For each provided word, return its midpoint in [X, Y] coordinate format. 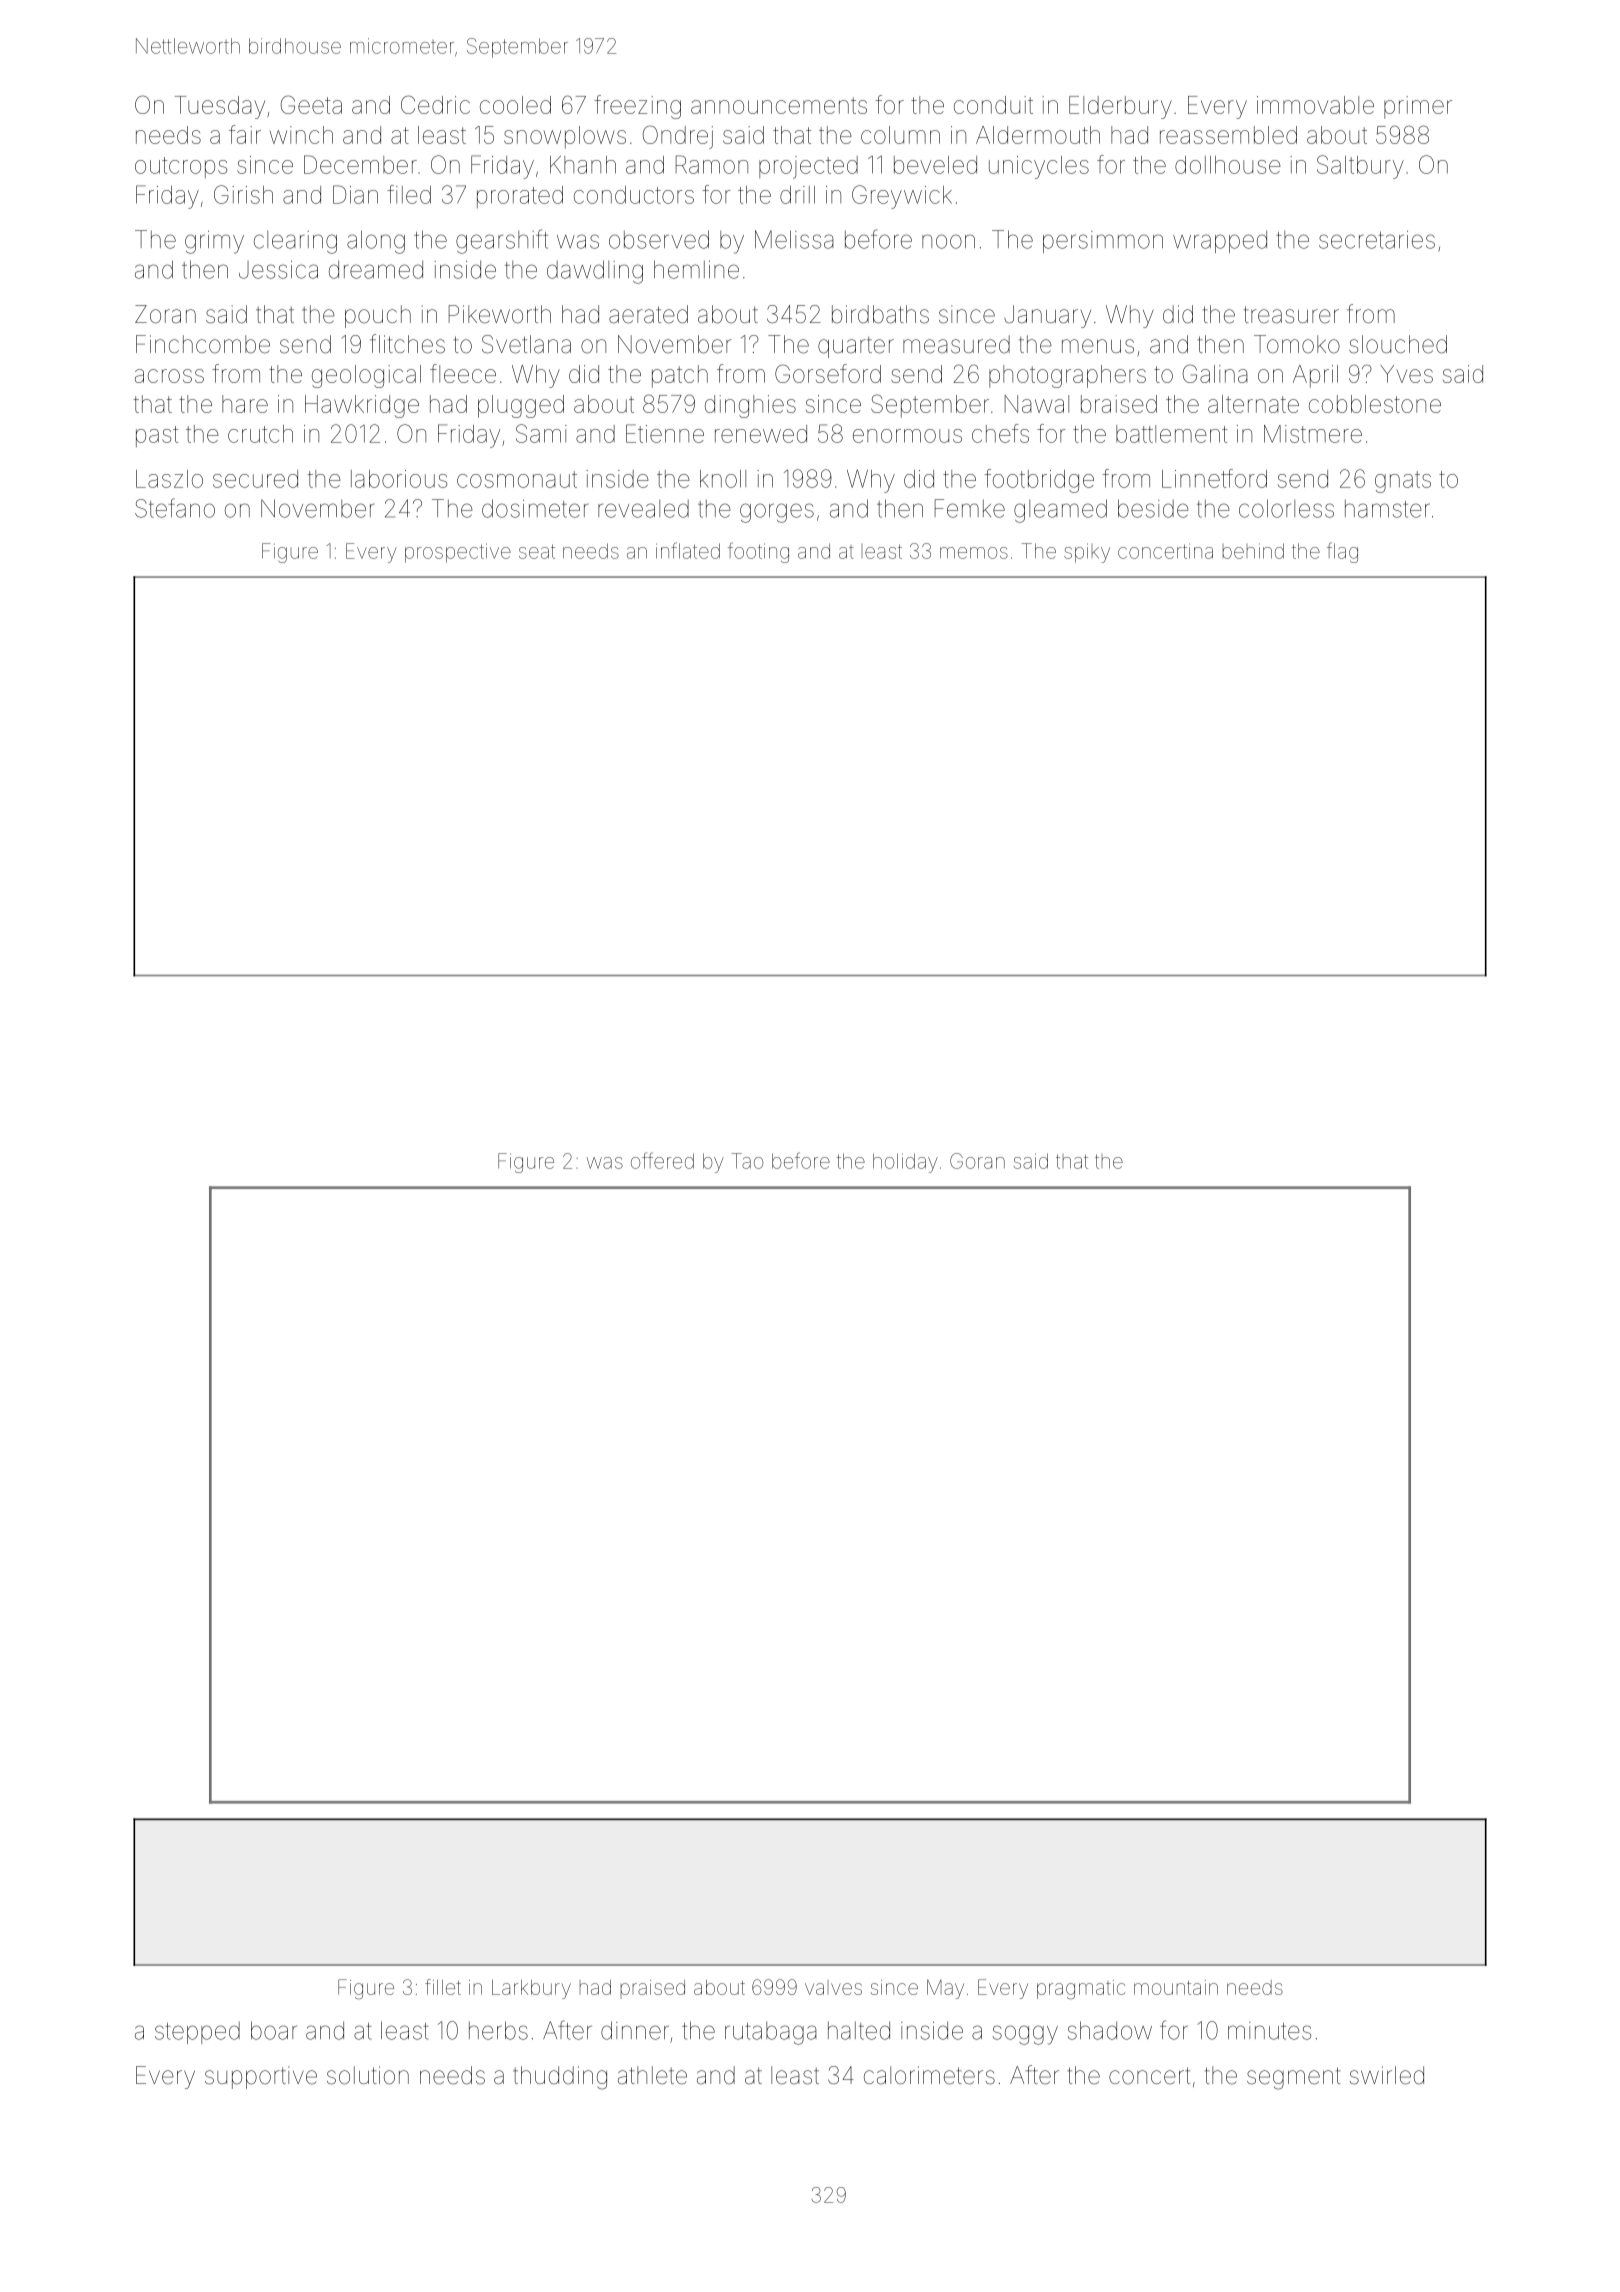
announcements [779, 105]
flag [1342, 552]
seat [537, 551]
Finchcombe [203, 344]
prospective [458, 553]
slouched [1398, 344]
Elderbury [1120, 107]
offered [662, 1160]
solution [368, 2075]
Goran [977, 1161]
